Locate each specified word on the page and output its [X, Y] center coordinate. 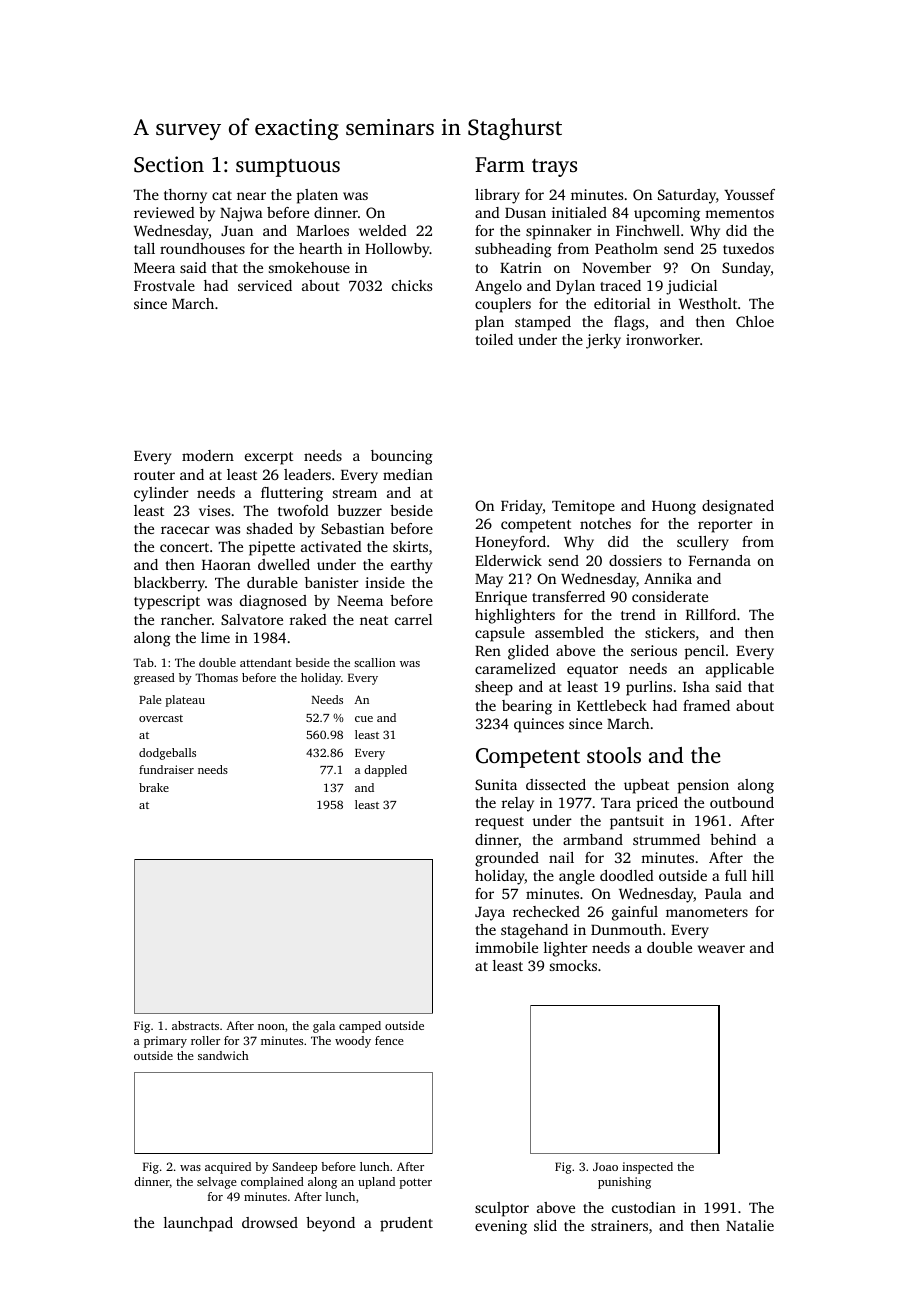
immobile [506, 947]
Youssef [749, 194]
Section [169, 164]
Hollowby [397, 250]
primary [165, 1042]
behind [733, 839]
